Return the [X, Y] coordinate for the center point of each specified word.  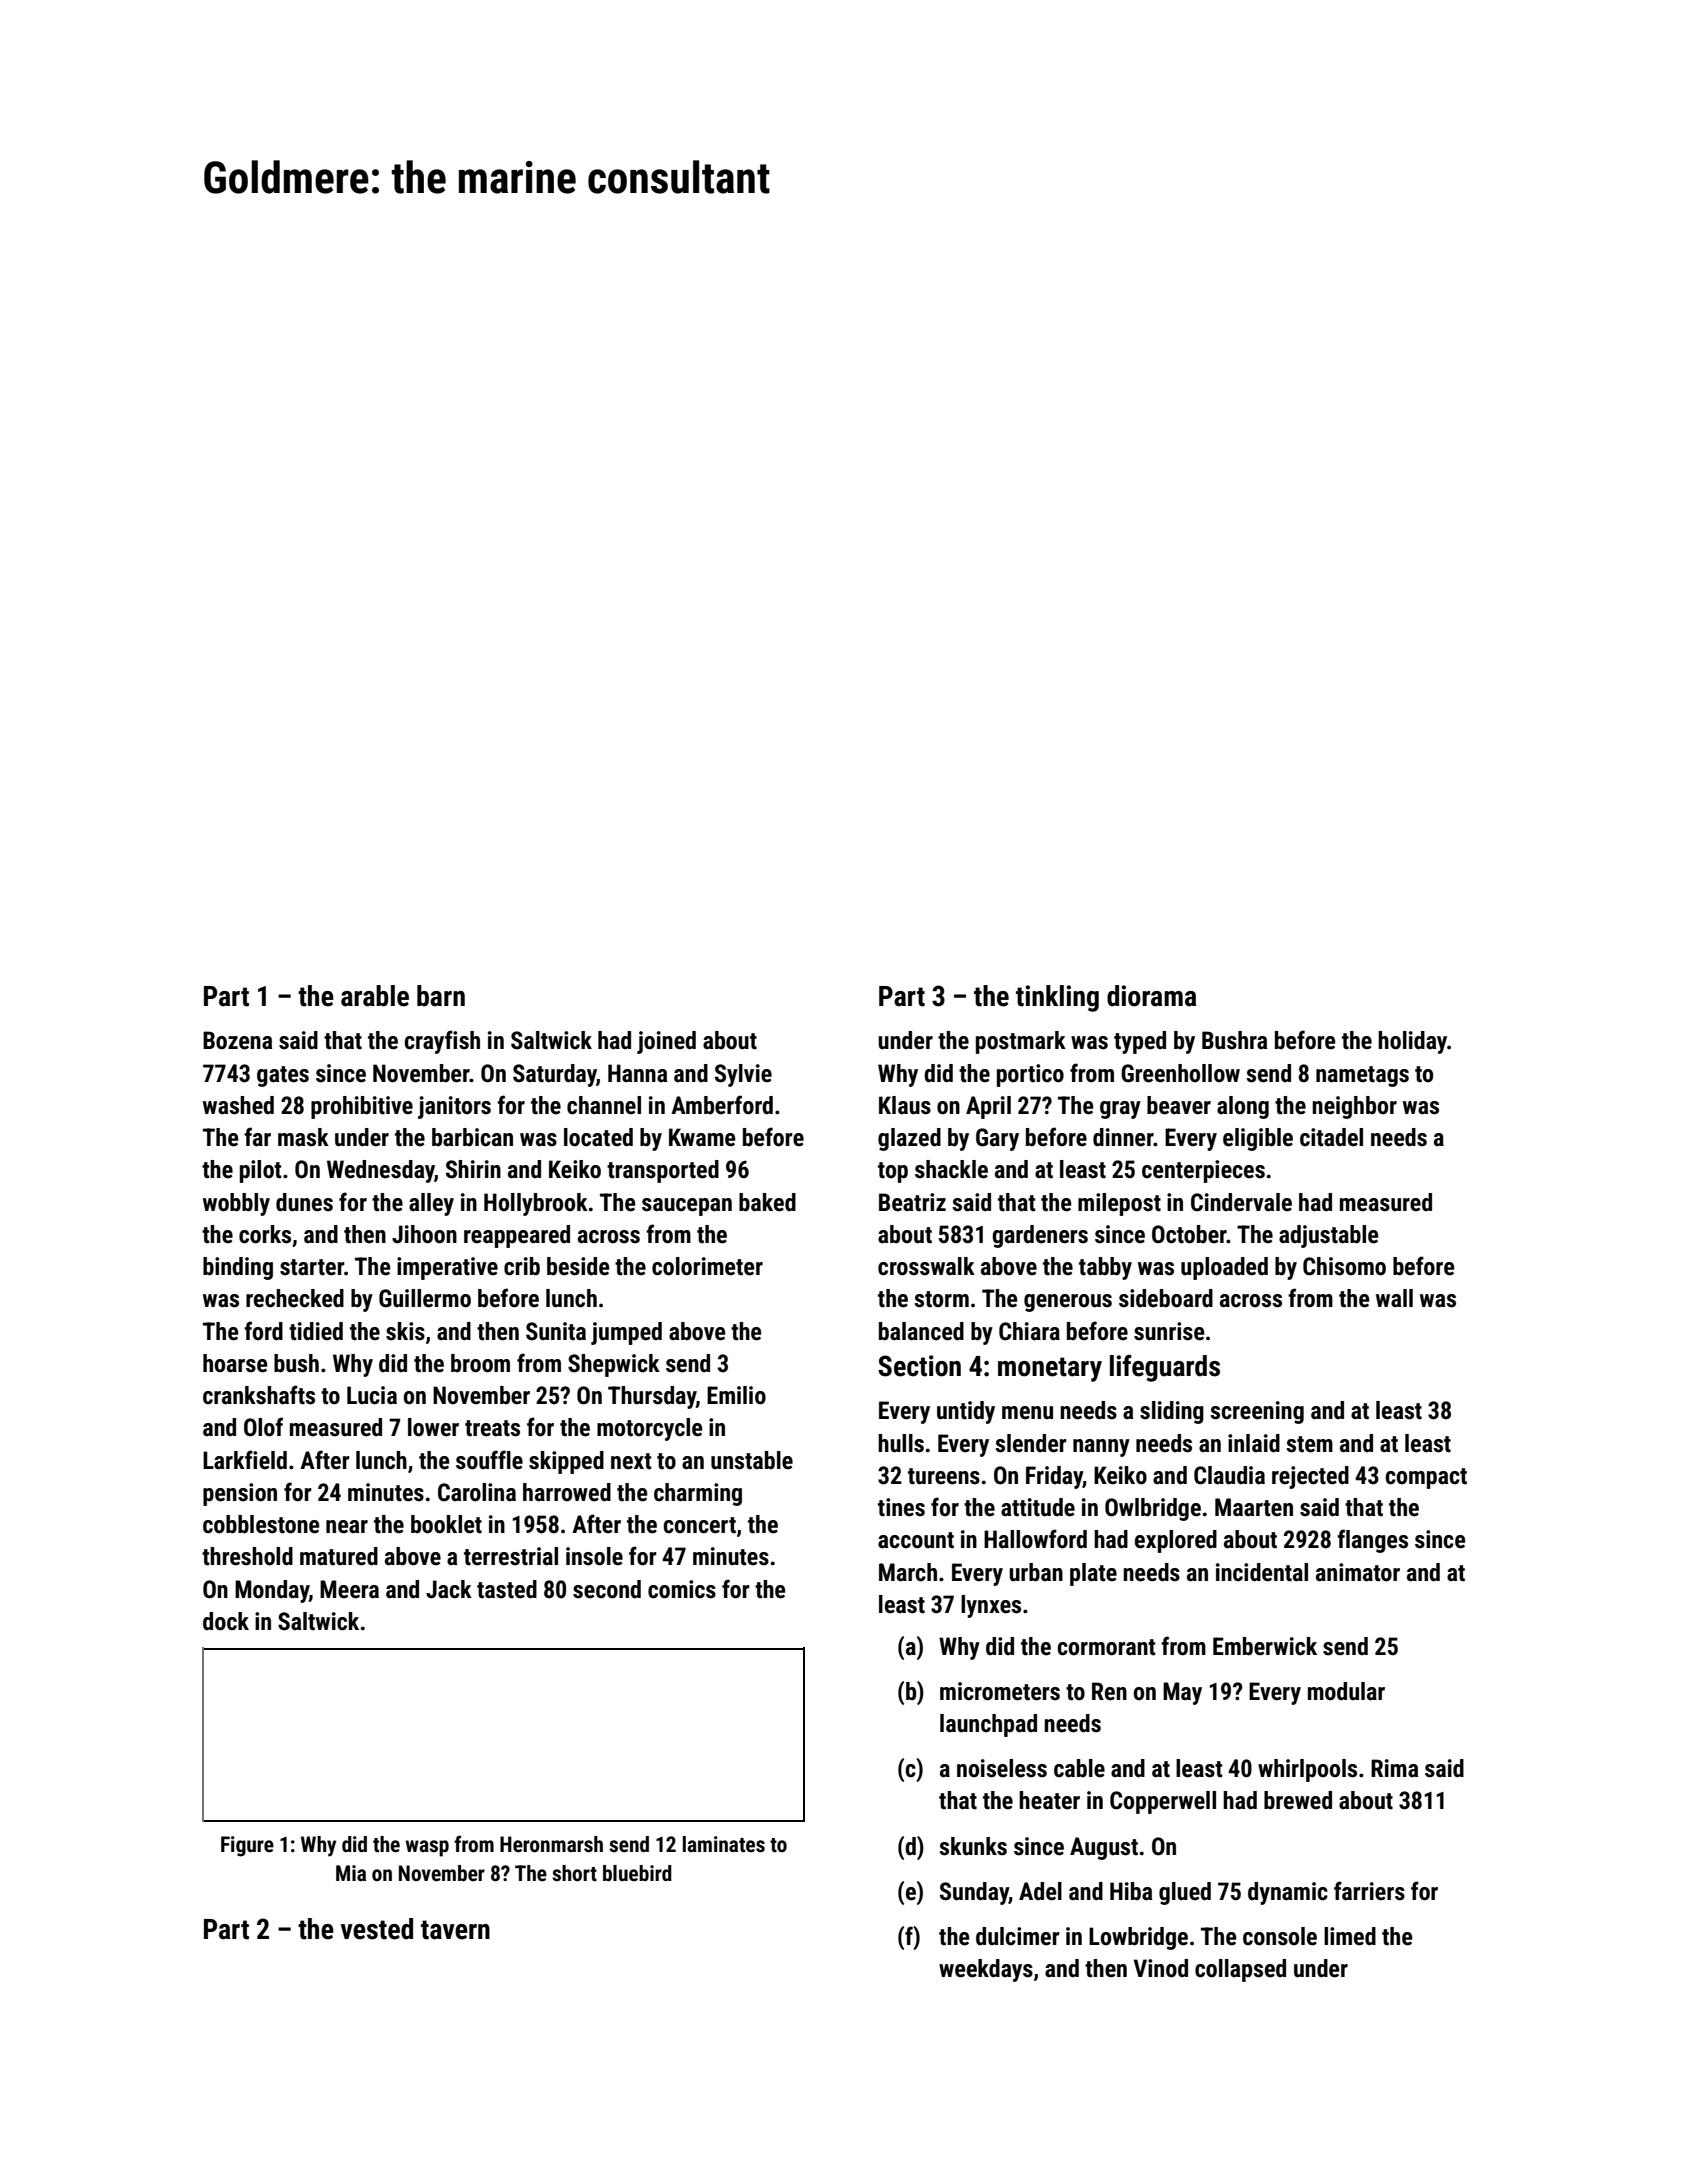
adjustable [1329, 1236]
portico [1030, 1075]
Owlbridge [1153, 1509]
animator [1358, 1572]
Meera [349, 1589]
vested [377, 1929]
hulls [901, 1443]
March [908, 1572]
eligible [1258, 1139]
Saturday [555, 1075]
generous [1068, 1303]
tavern [455, 1930]
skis [405, 1331]
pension [240, 1494]
